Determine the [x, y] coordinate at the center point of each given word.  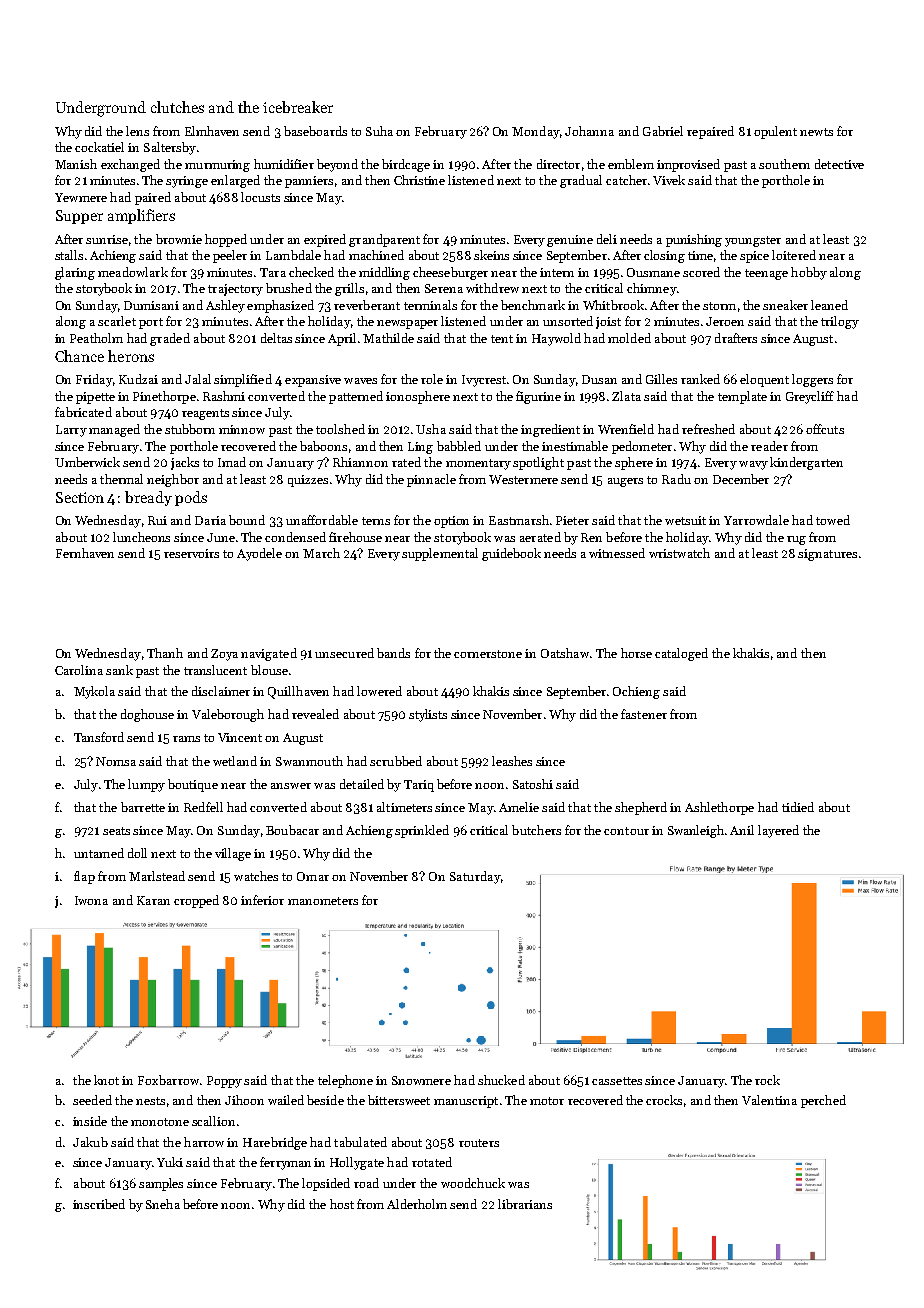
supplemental [440, 554]
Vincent [240, 737]
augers [625, 482]
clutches [177, 107]
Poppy [224, 1082]
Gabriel [663, 131]
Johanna [589, 131]
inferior [262, 900]
